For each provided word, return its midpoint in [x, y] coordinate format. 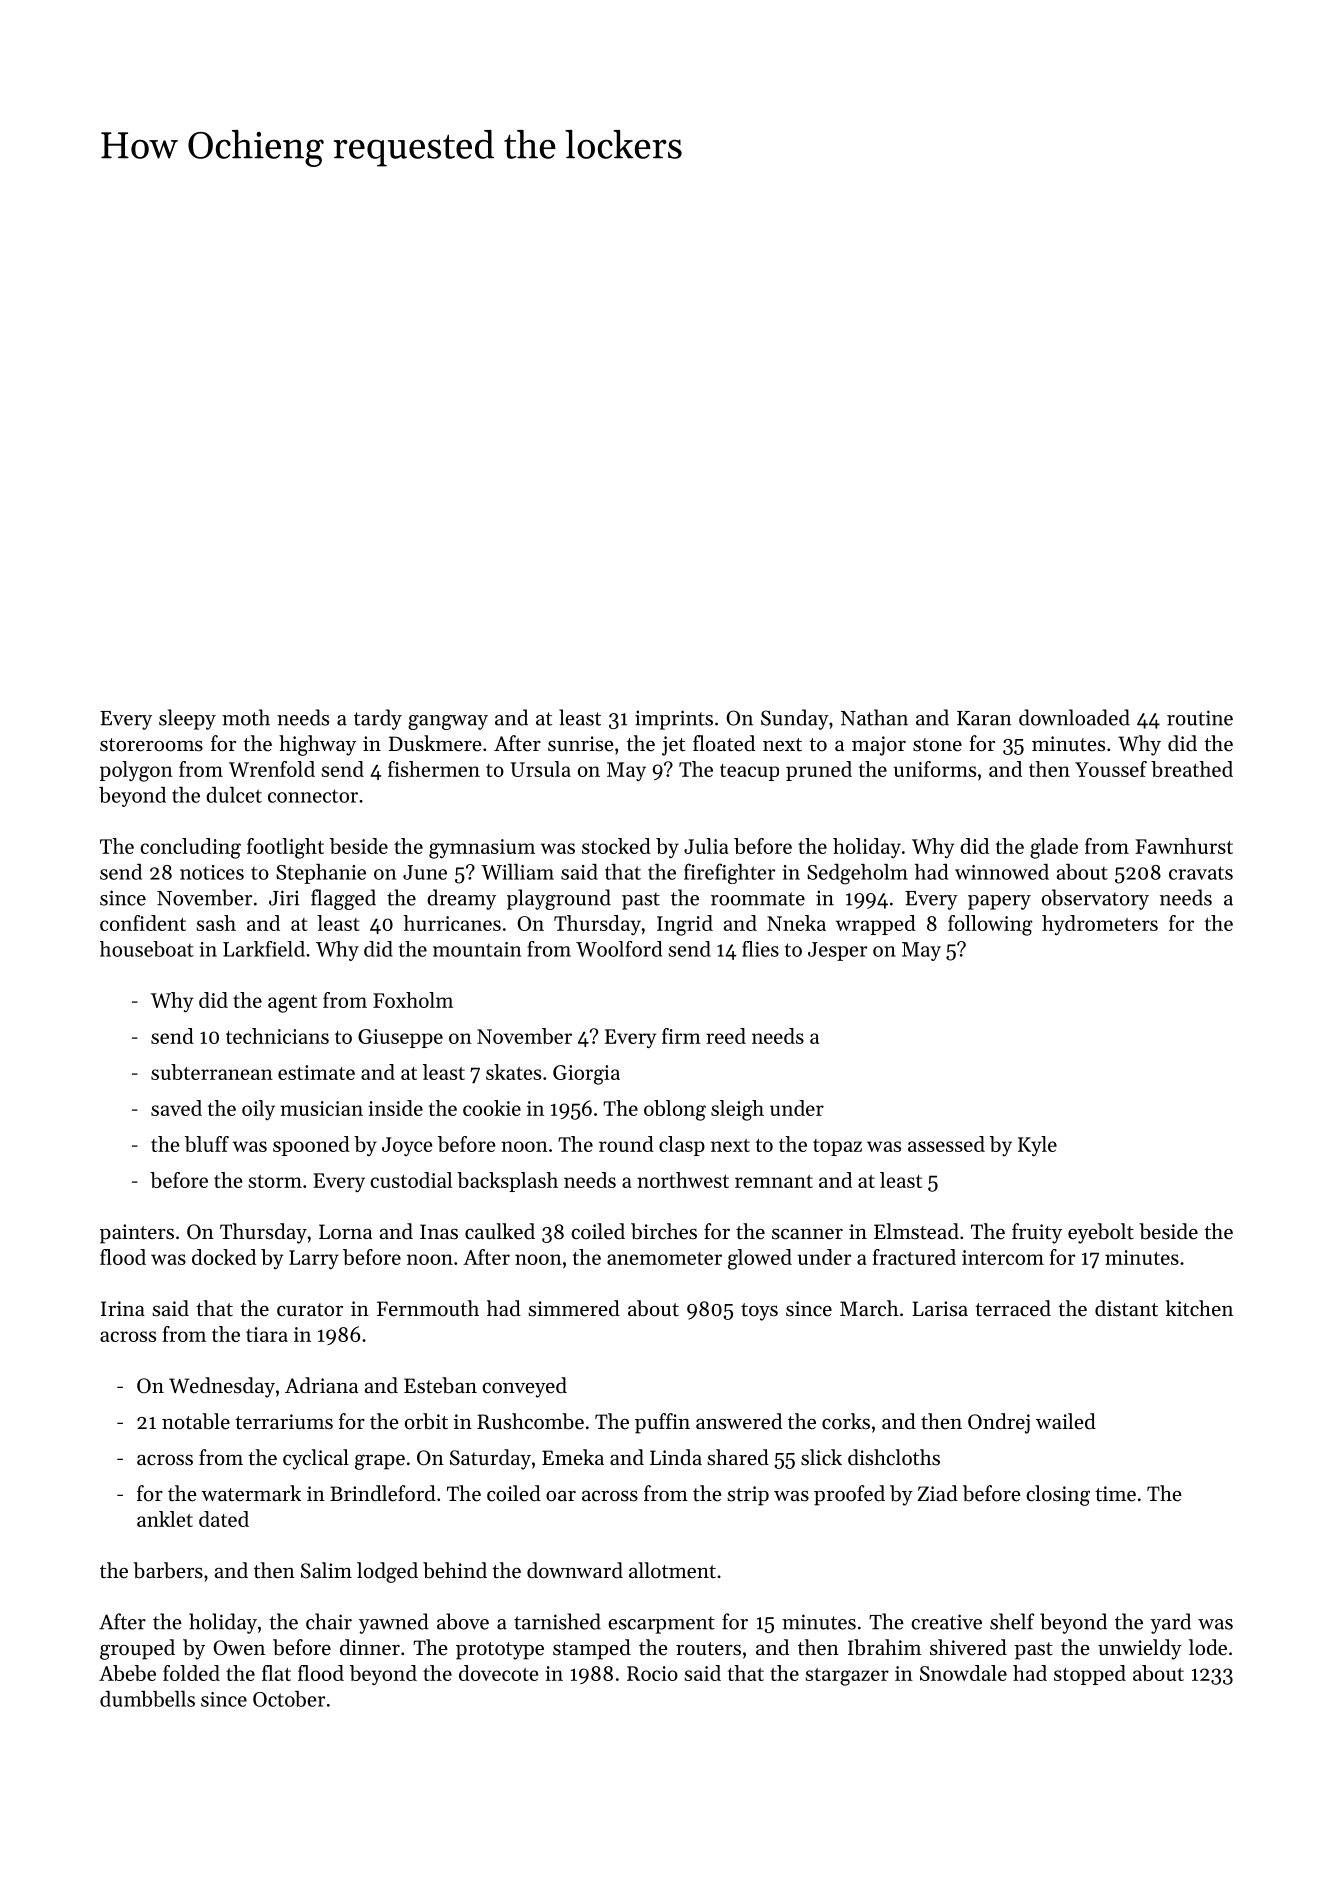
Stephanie [321, 874]
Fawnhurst [1184, 846]
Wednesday [222, 1387]
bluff [207, 1144]
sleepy [187, 719]
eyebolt [1101, 1233]
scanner [807, 1234]
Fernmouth [428, 1308]
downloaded [1074, 717]
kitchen [1199, 1308]
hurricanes [452, 923]
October [289, 1699]
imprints [674, 720]
